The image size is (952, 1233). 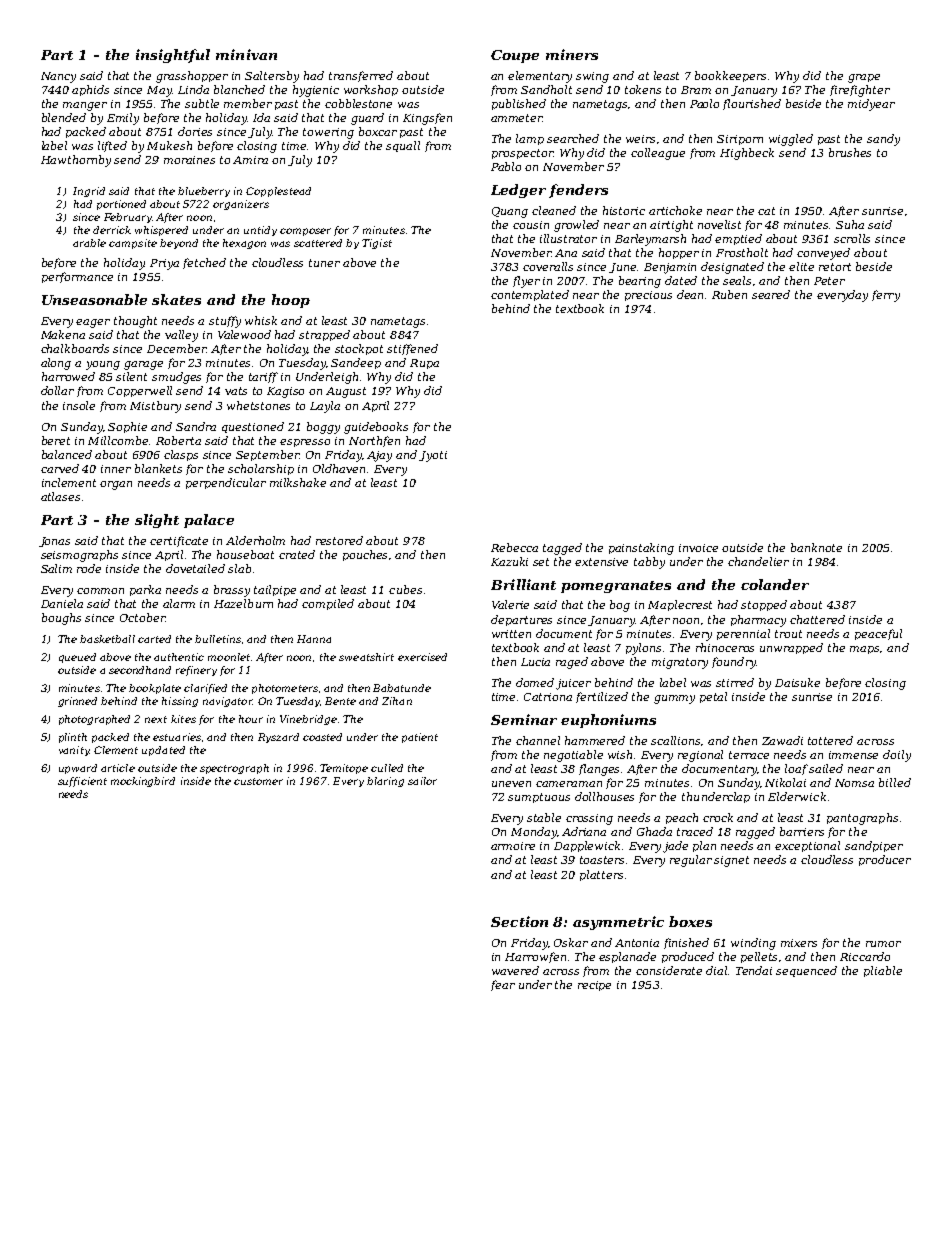 I want to click on midyear, so click(x=871, y=105).
